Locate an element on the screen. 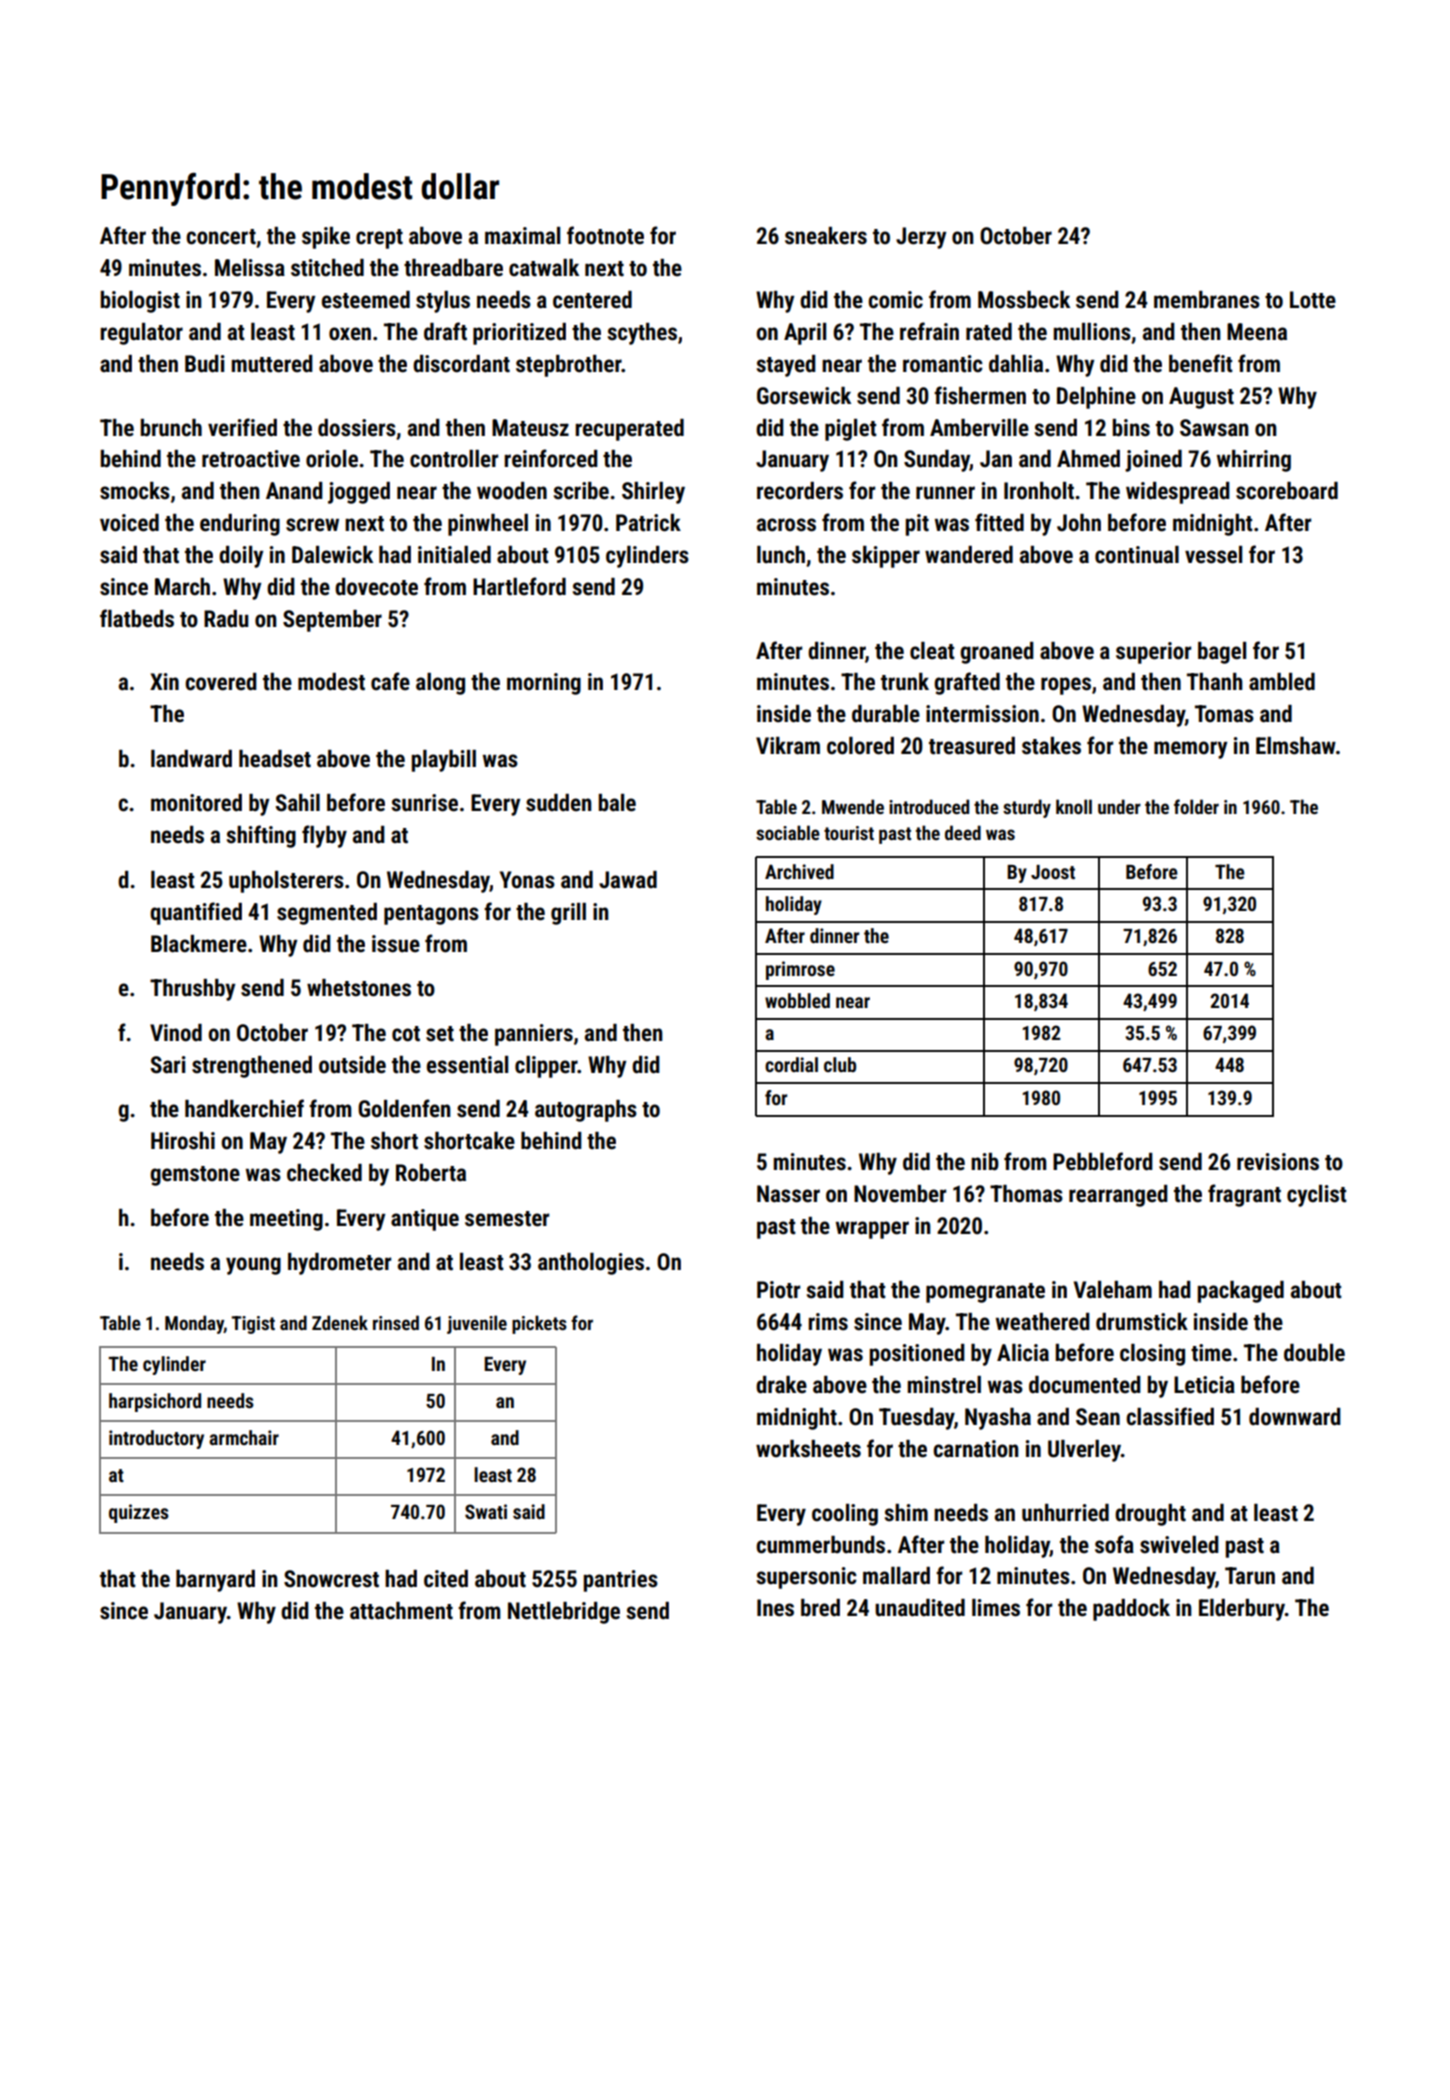  fishermen is located at coordinates (980, 395).
